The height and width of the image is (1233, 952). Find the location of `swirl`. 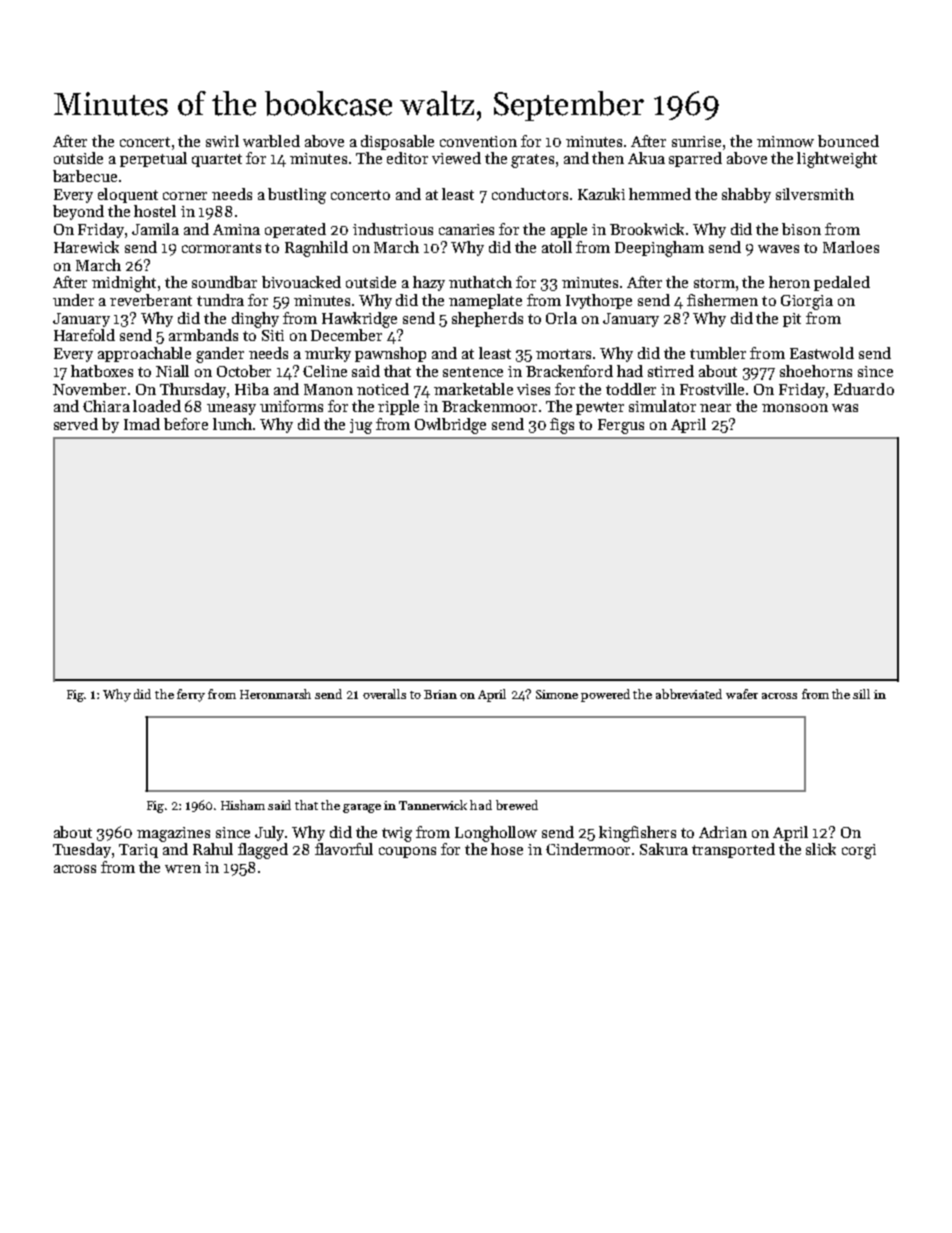

swirl is located at coordinates (222, 141).
